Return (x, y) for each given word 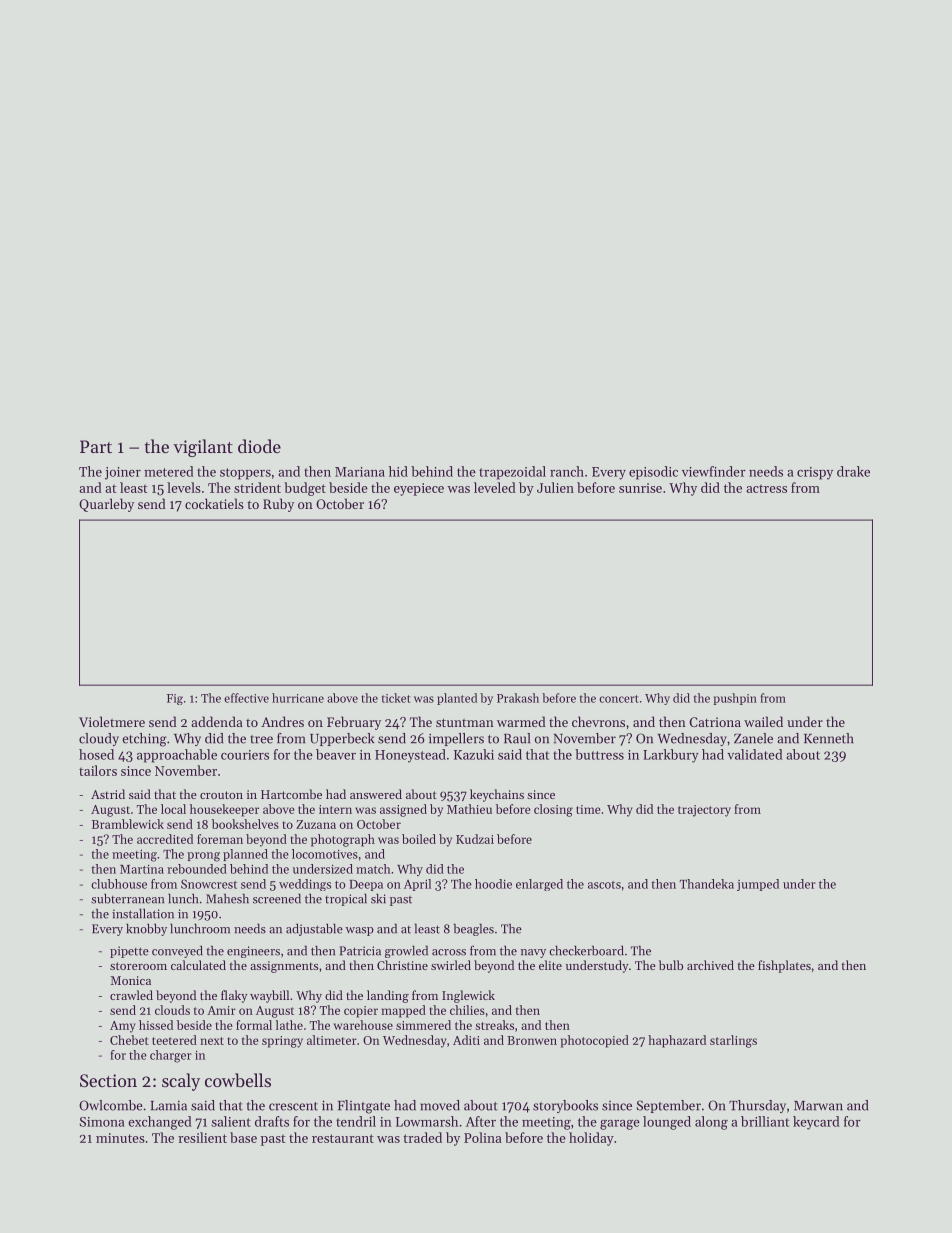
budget (305, 489)
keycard (816, 1123)
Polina (483, 1137)
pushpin (735, 699)
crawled (131, 995)
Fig (175, 699)
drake (853, 471)
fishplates (784, 966)
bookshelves (245, 824)
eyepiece (419, 489)
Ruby (278, 505)
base (243, 1137)
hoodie (493, 884)
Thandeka (707, 884)
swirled (451, 965)
